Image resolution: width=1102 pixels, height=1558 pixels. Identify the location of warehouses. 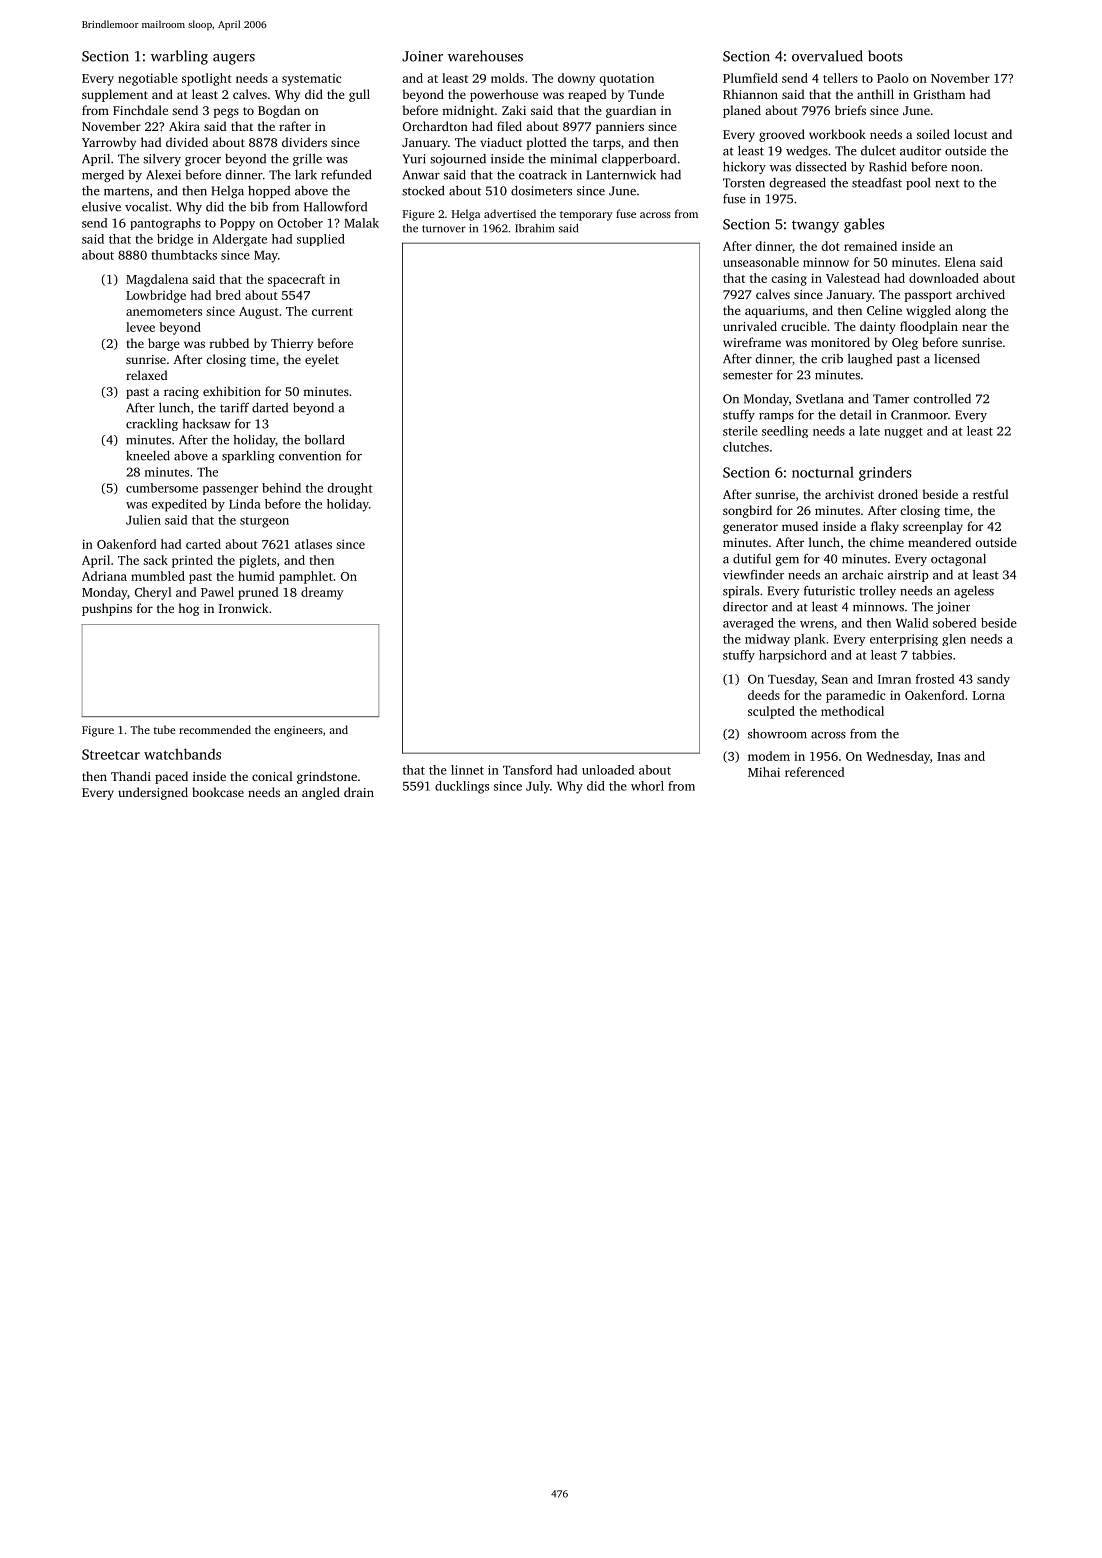
(485, 56).
